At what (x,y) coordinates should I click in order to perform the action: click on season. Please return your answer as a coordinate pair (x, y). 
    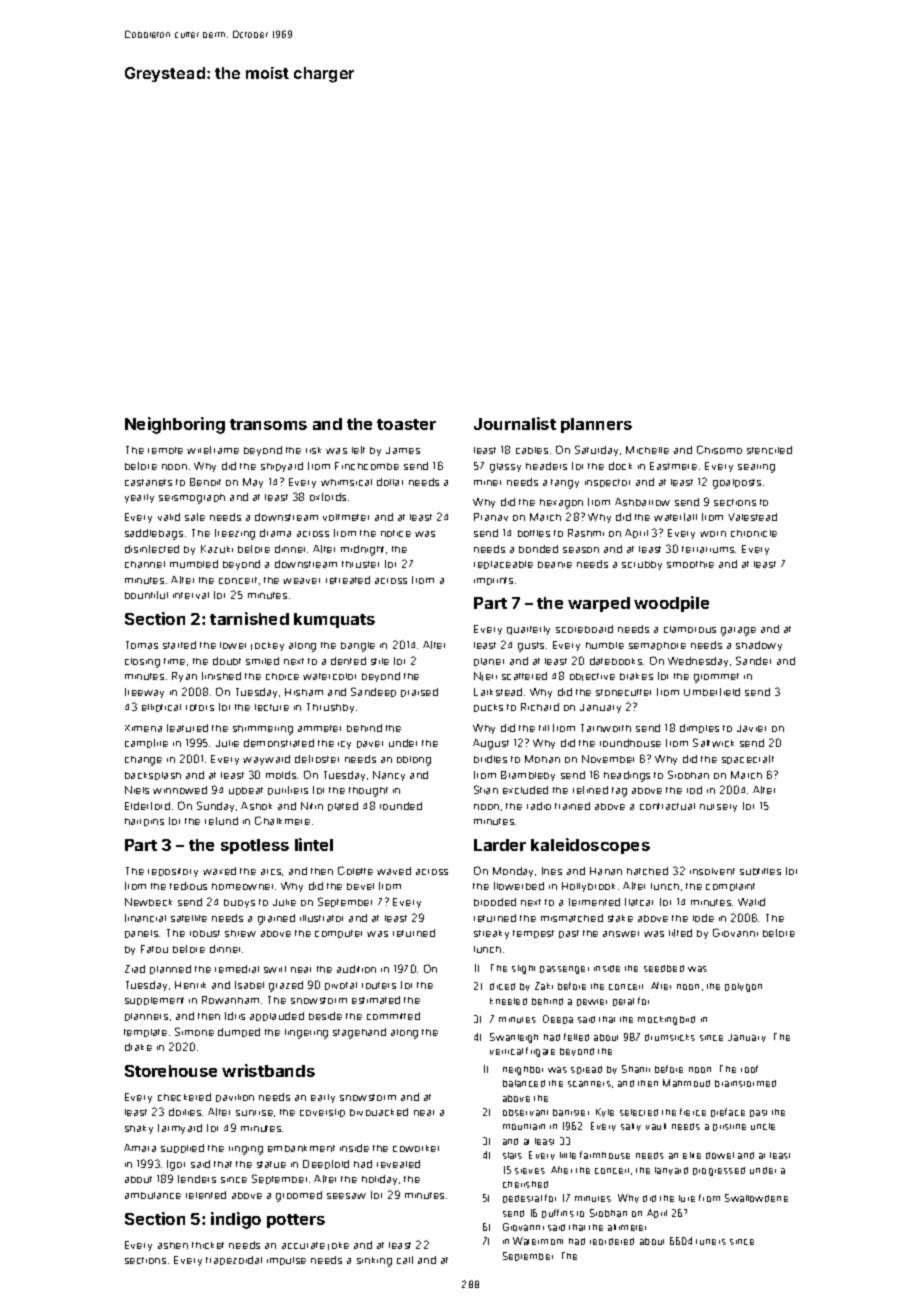
    Looking at the image, I should click on (581, 550).
